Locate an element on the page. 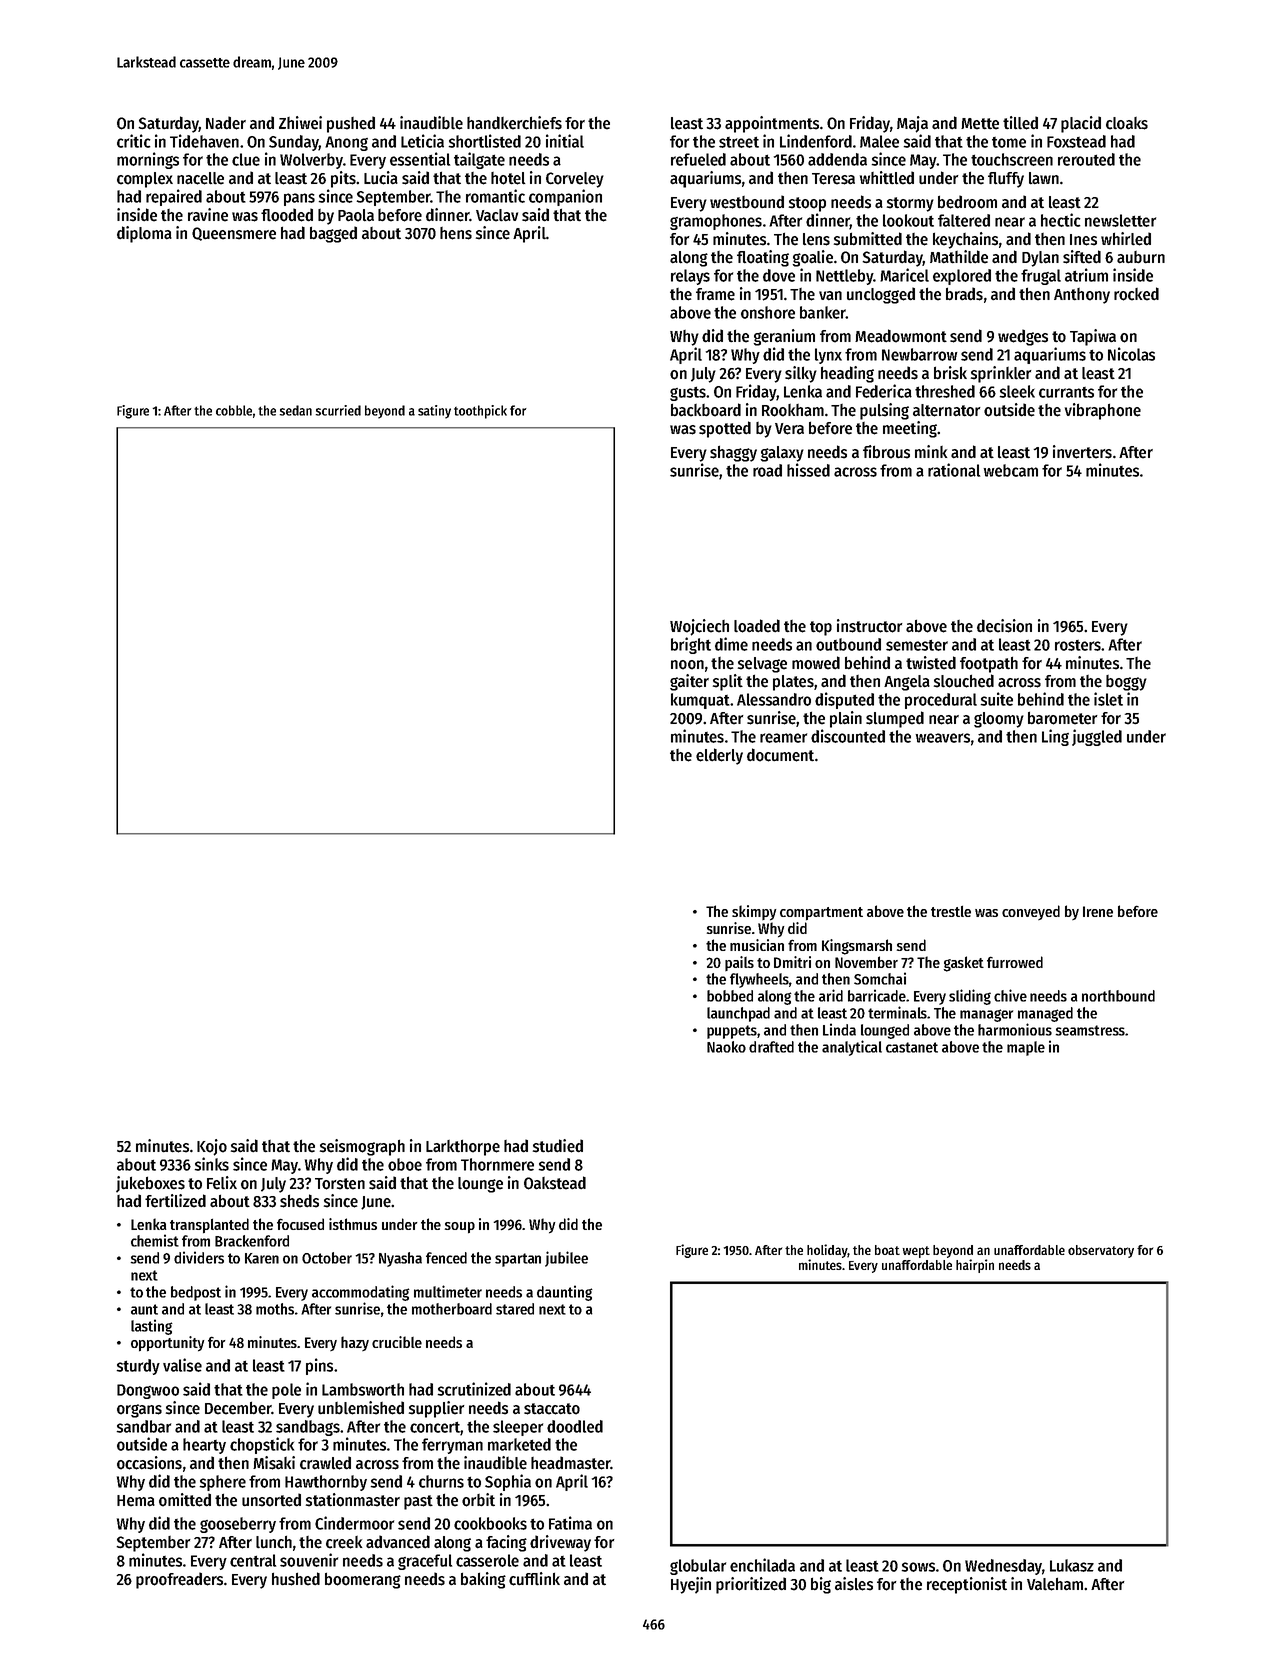 This document has width=1285, height=1663. seamstress is located at coordinates (1090, 1030).
